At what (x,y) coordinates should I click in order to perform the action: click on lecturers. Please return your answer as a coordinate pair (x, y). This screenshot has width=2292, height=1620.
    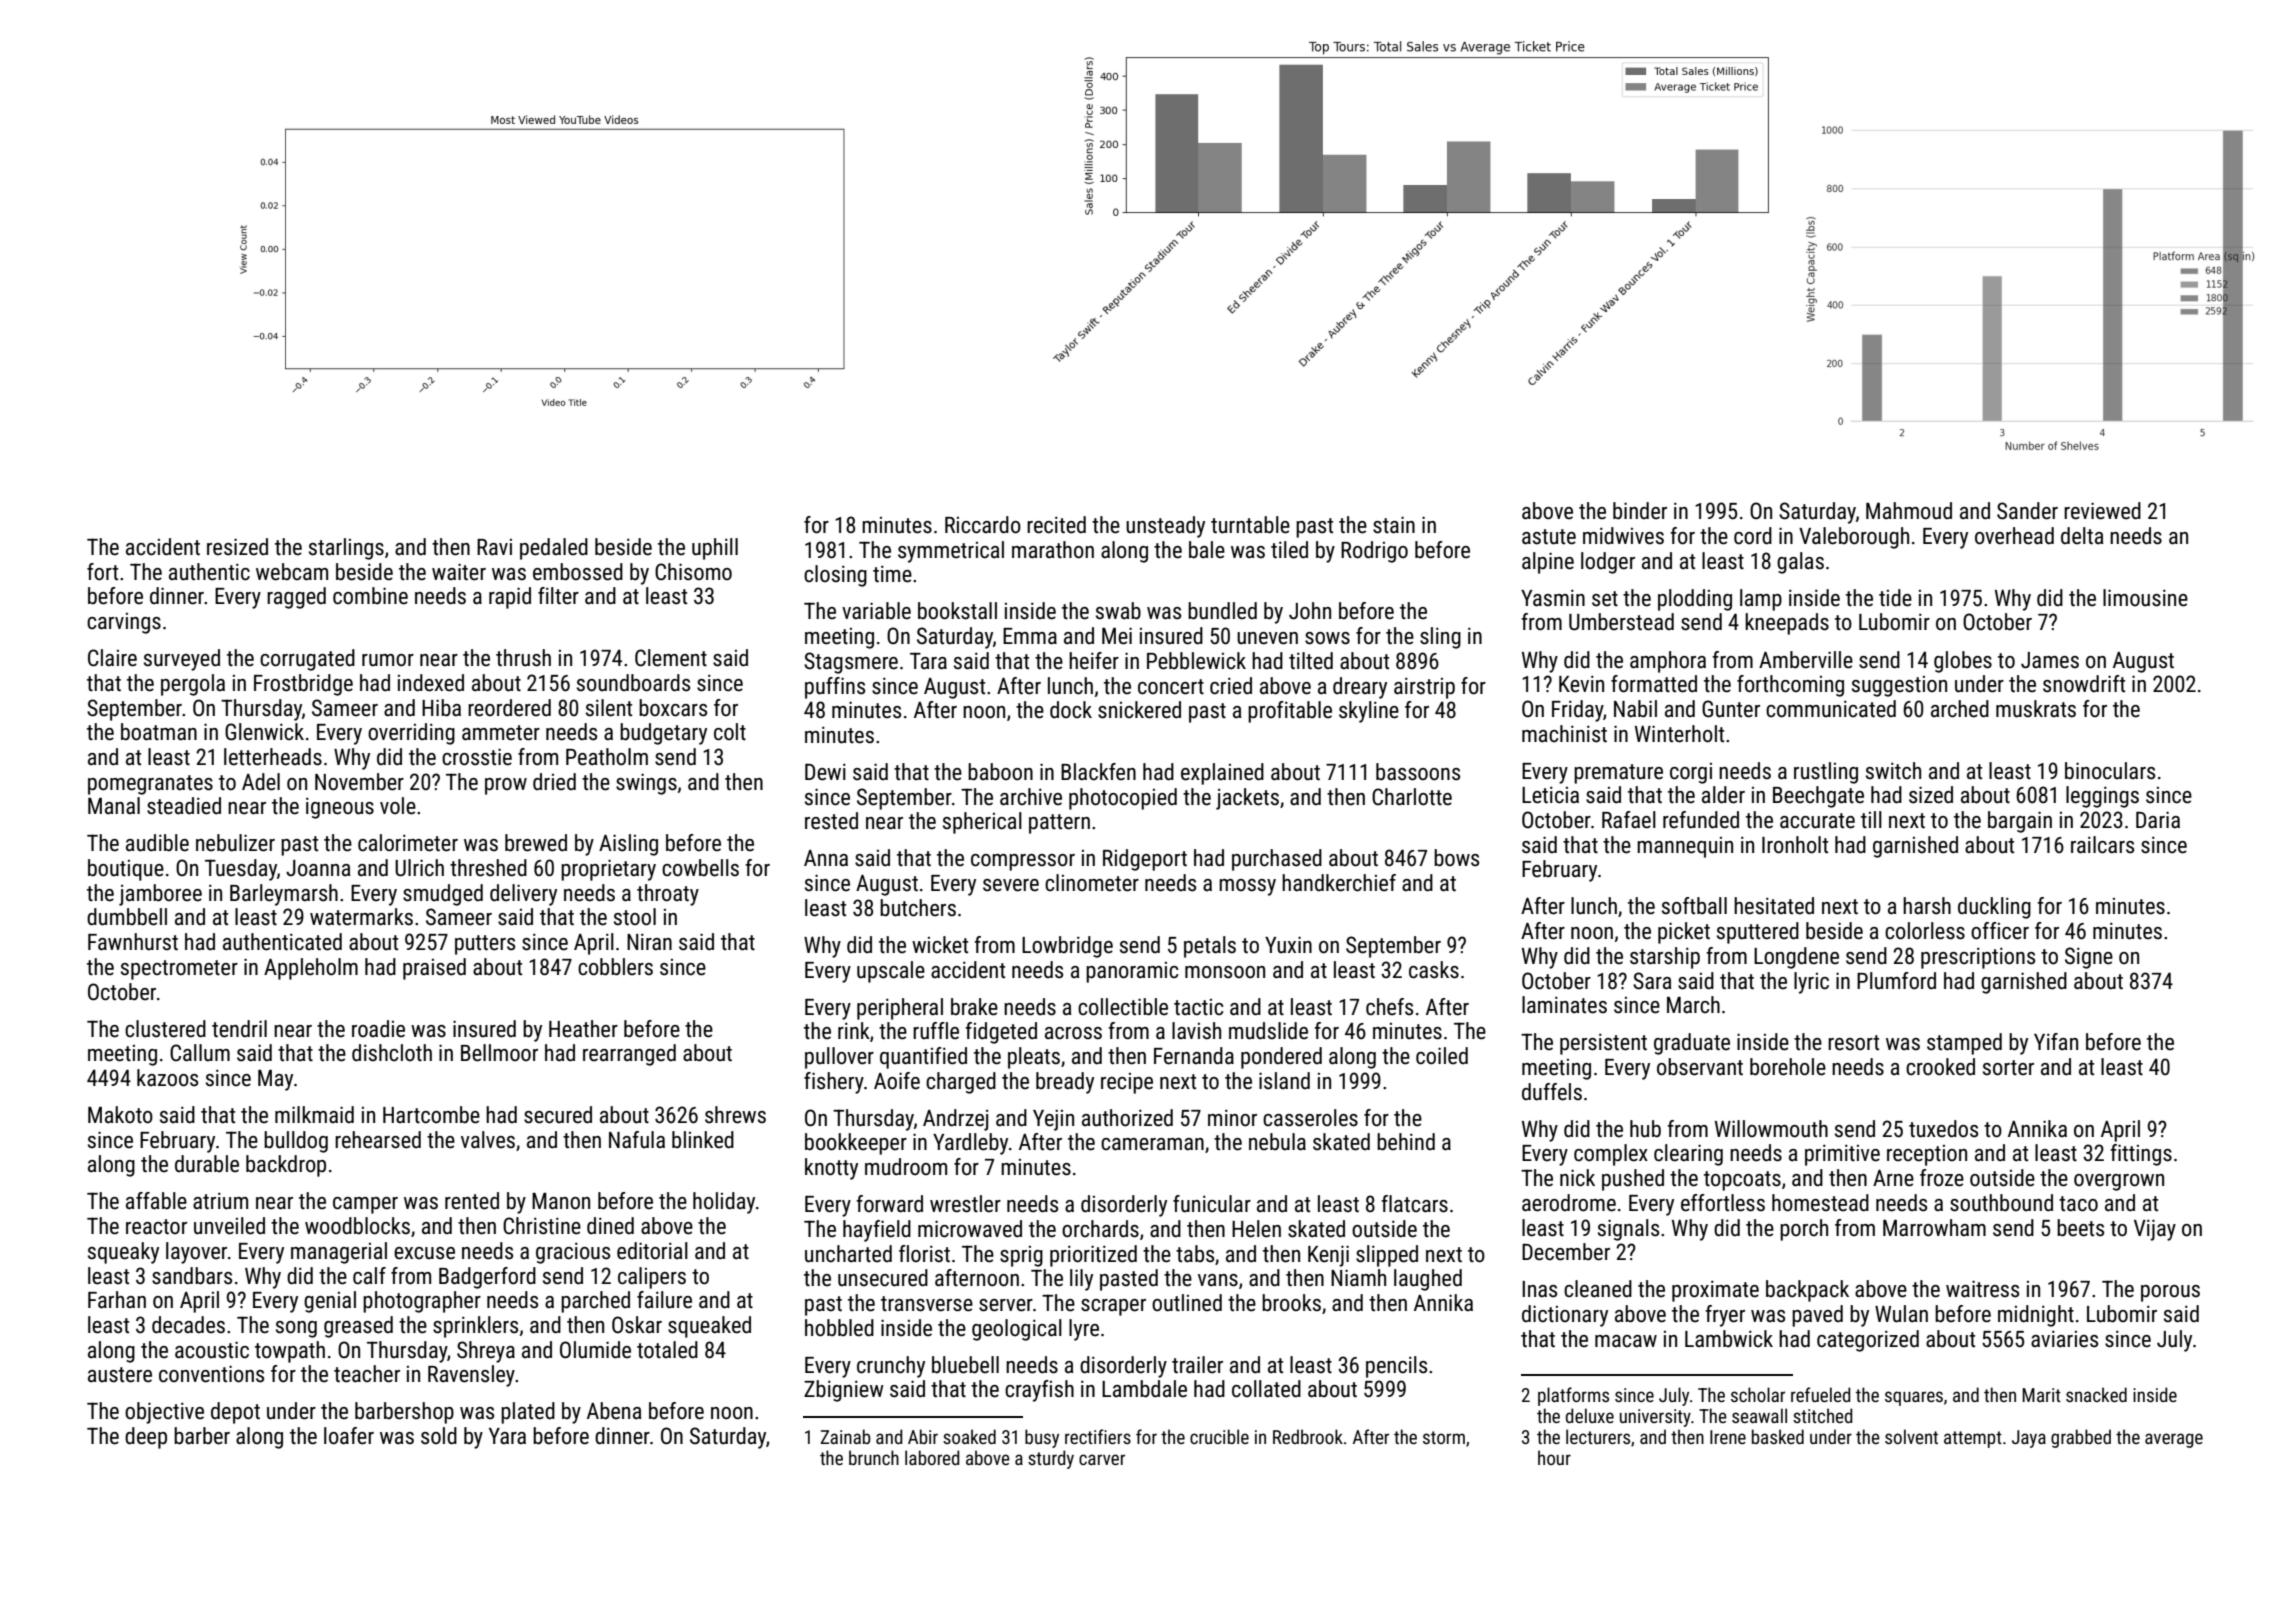
    Looking at the image, I should click on (1598, 1436).
